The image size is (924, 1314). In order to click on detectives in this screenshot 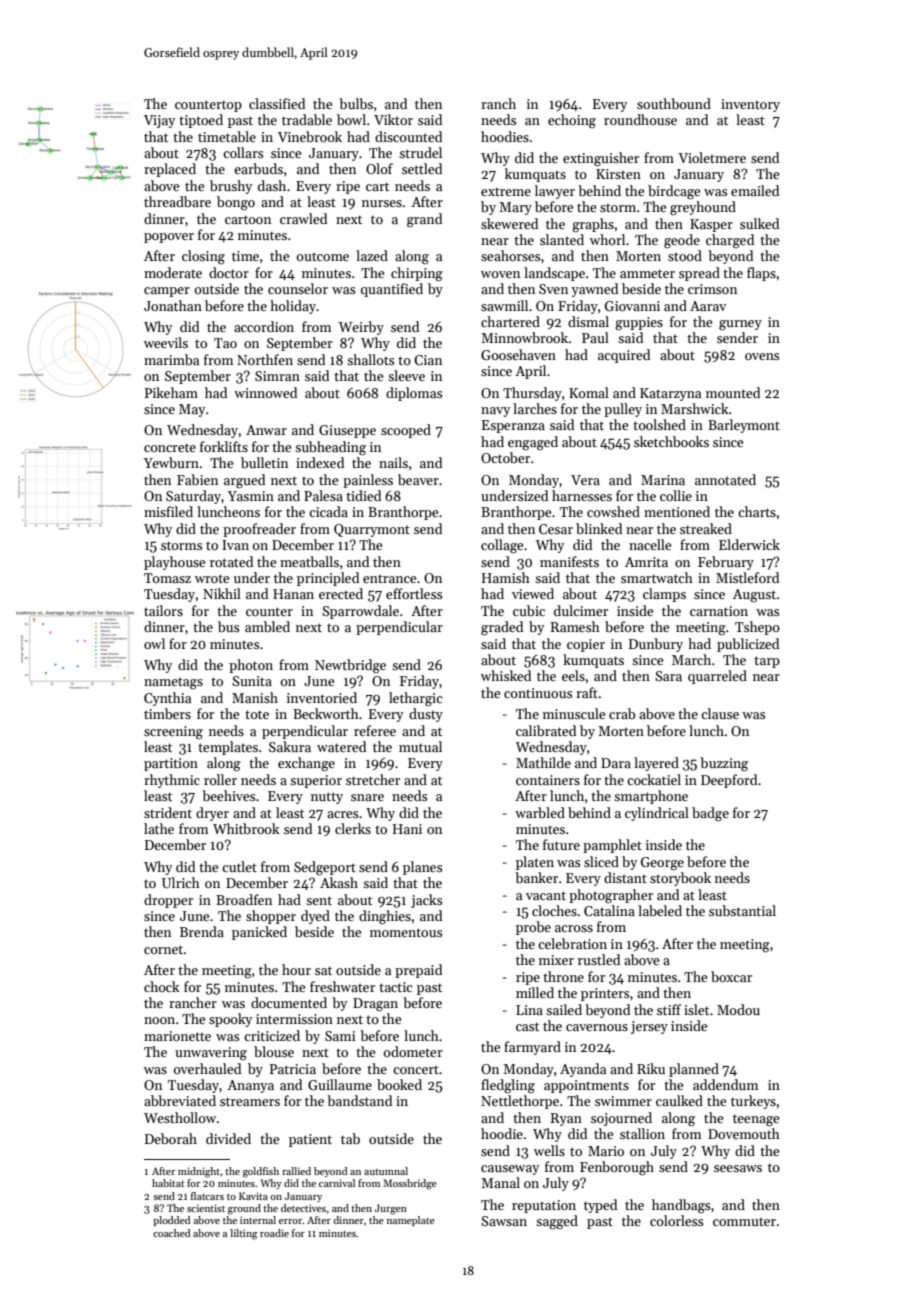, I will do `click(303, 1208)`.
